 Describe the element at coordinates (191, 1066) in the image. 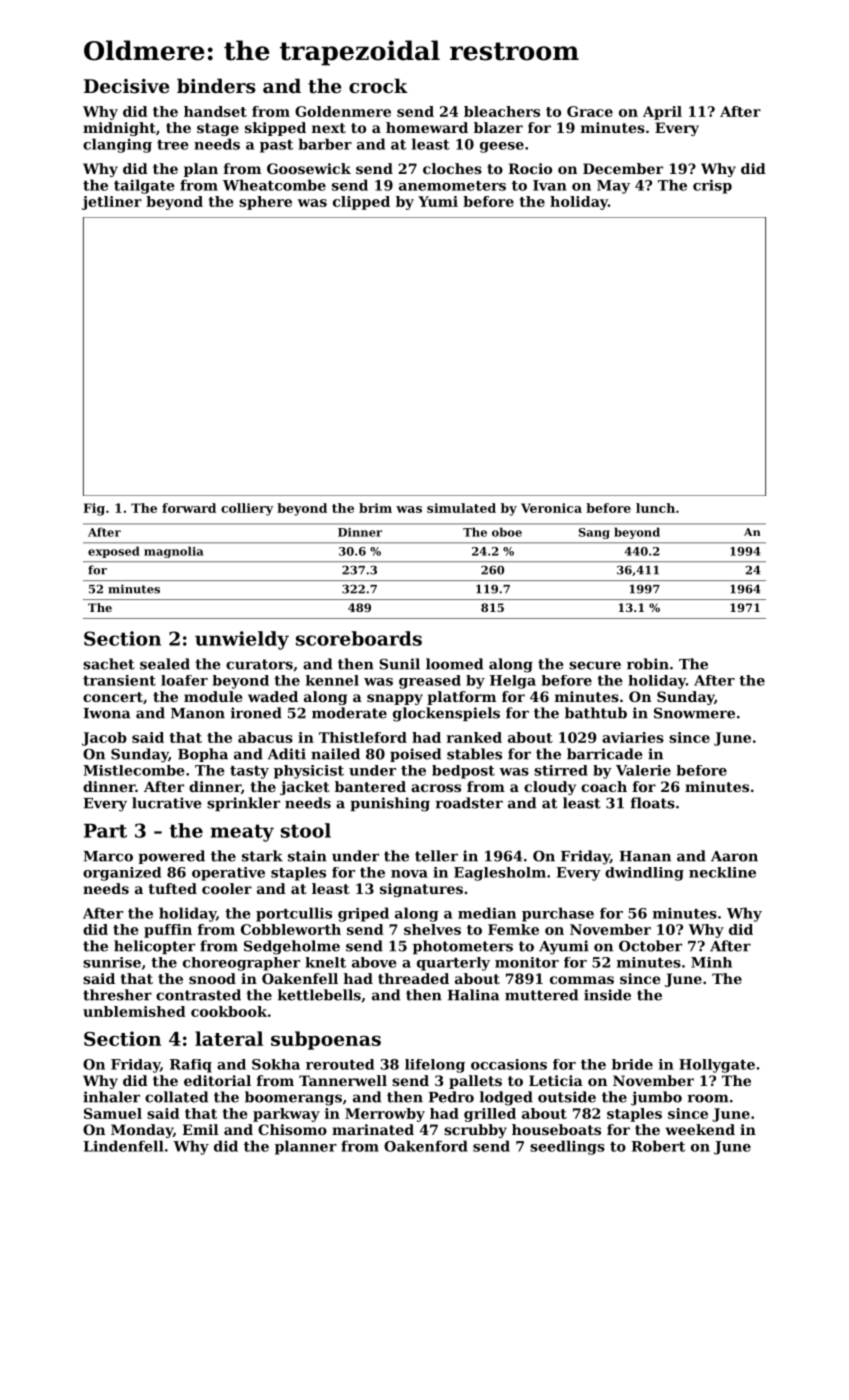

I see `Rafiq` at that location.
